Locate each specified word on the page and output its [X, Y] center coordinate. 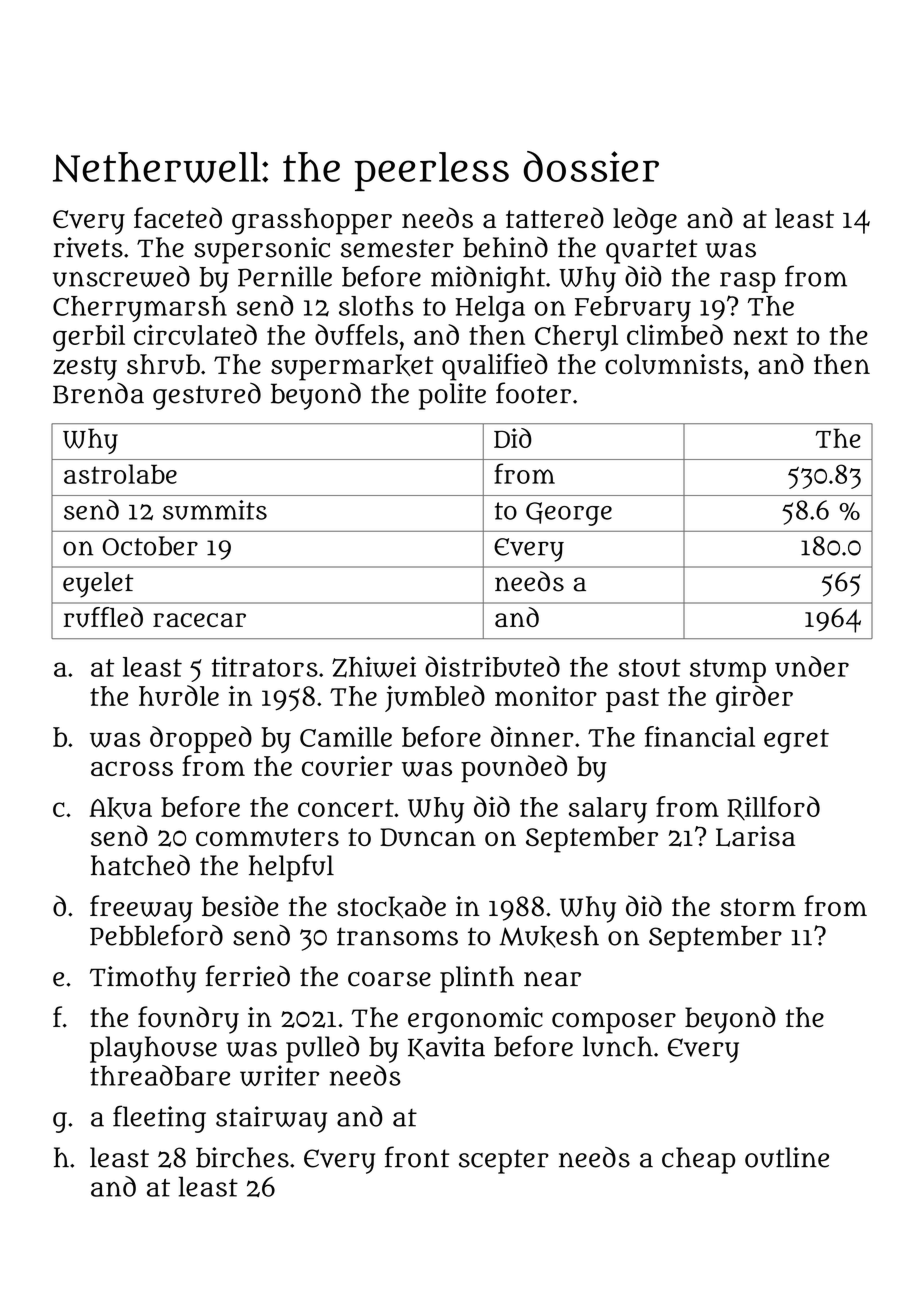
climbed [675, 334]
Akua [120, 808]
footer [533, 393]
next [760, 336]
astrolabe [120, 474]
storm [758, 907]
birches [242, 1157]
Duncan [428, 837]
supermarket [352, 367]
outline [787, 1157]
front [417, 1157]
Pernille [285, 276]
